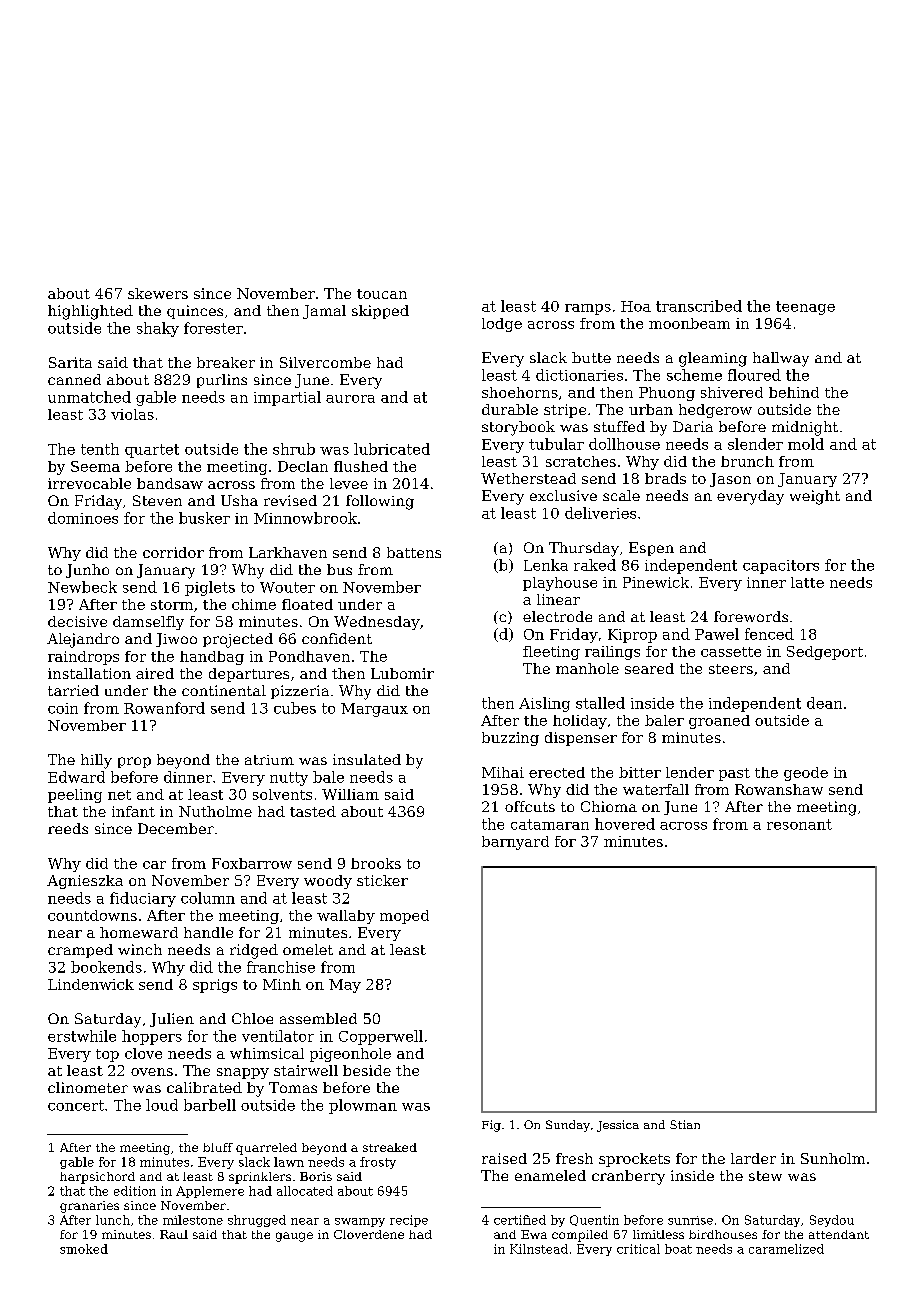 This screenshot has width=924, height=1308. Describe the element at coordinates (257, 1221) in the screenshot. I see `shrugged` at that location.
